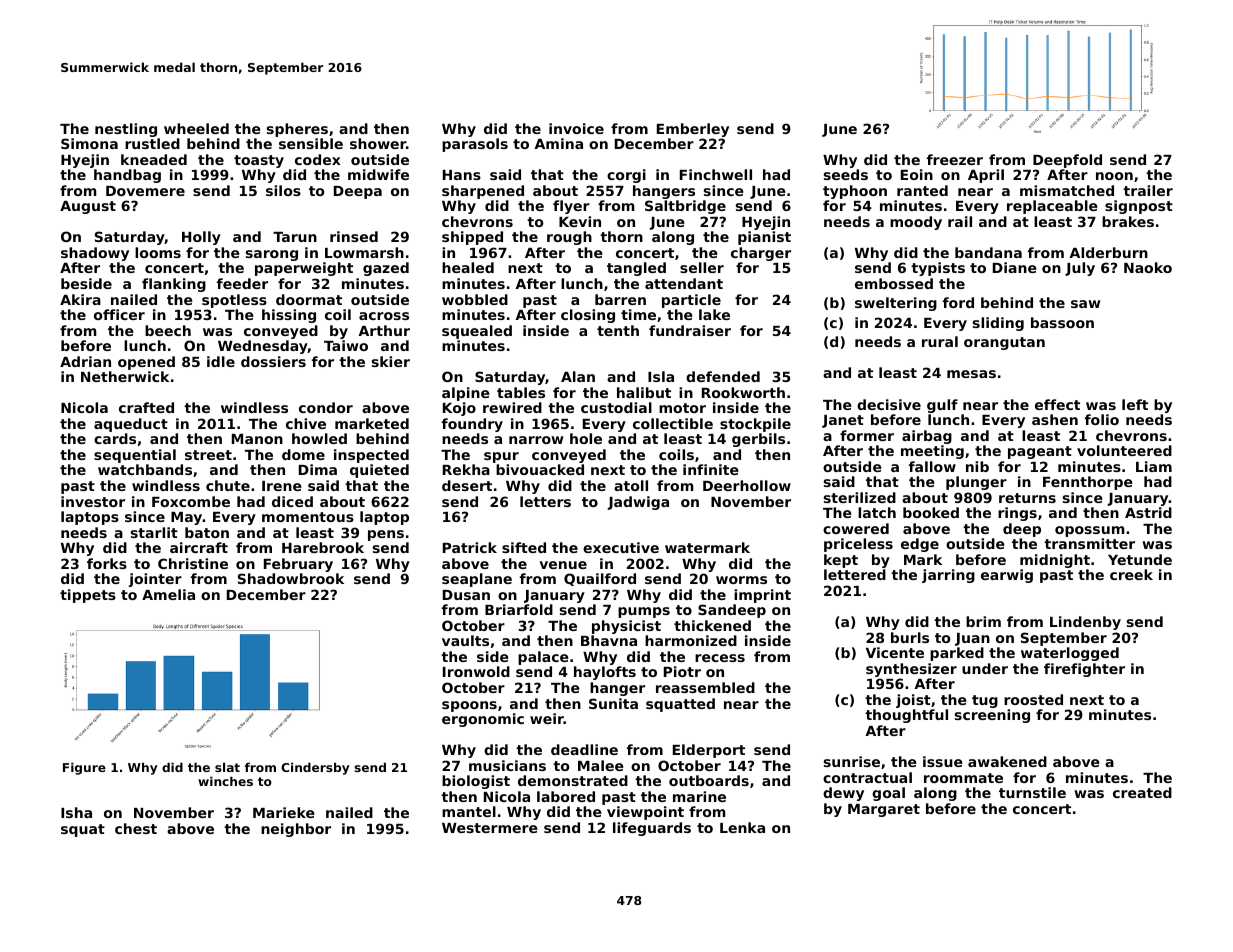 The image size is (1233, 952). What do you see at coordinates (971, 374) in the document?
I see `mesas` at bounding box center [971, 374].
